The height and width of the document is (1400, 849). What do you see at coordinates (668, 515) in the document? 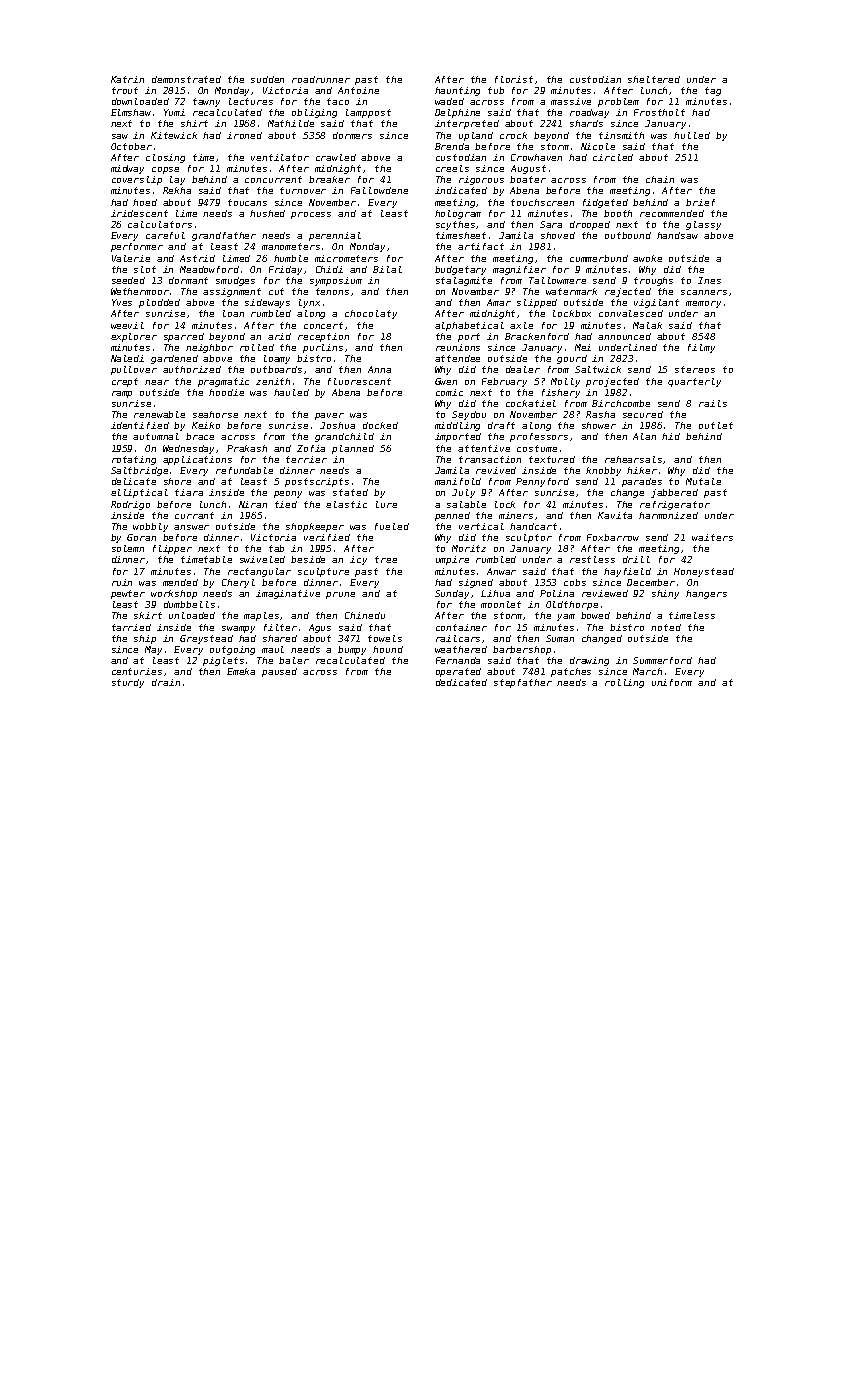
I see `harmonized` at bounding box center [668, 515].
